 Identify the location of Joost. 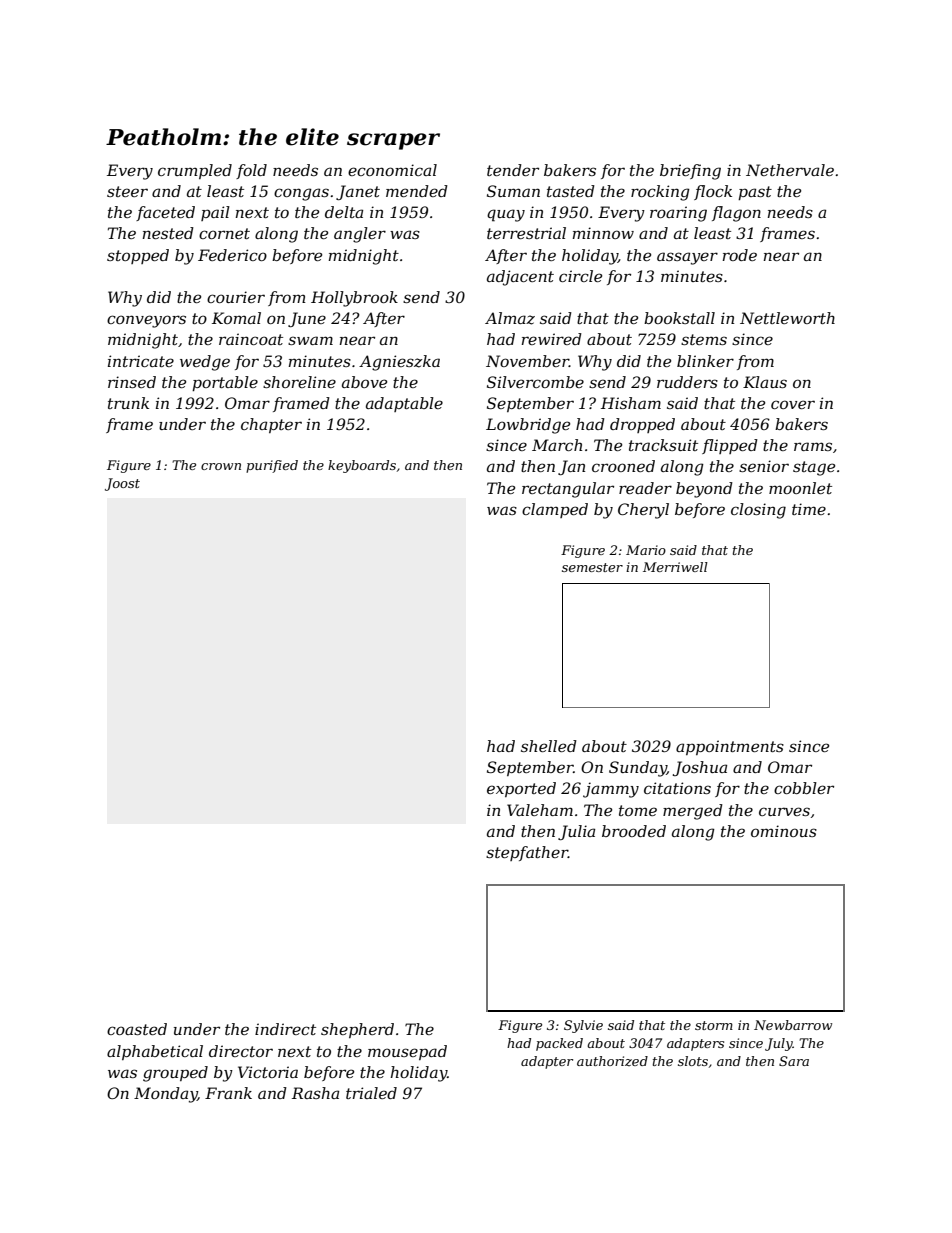
(122, 484).
